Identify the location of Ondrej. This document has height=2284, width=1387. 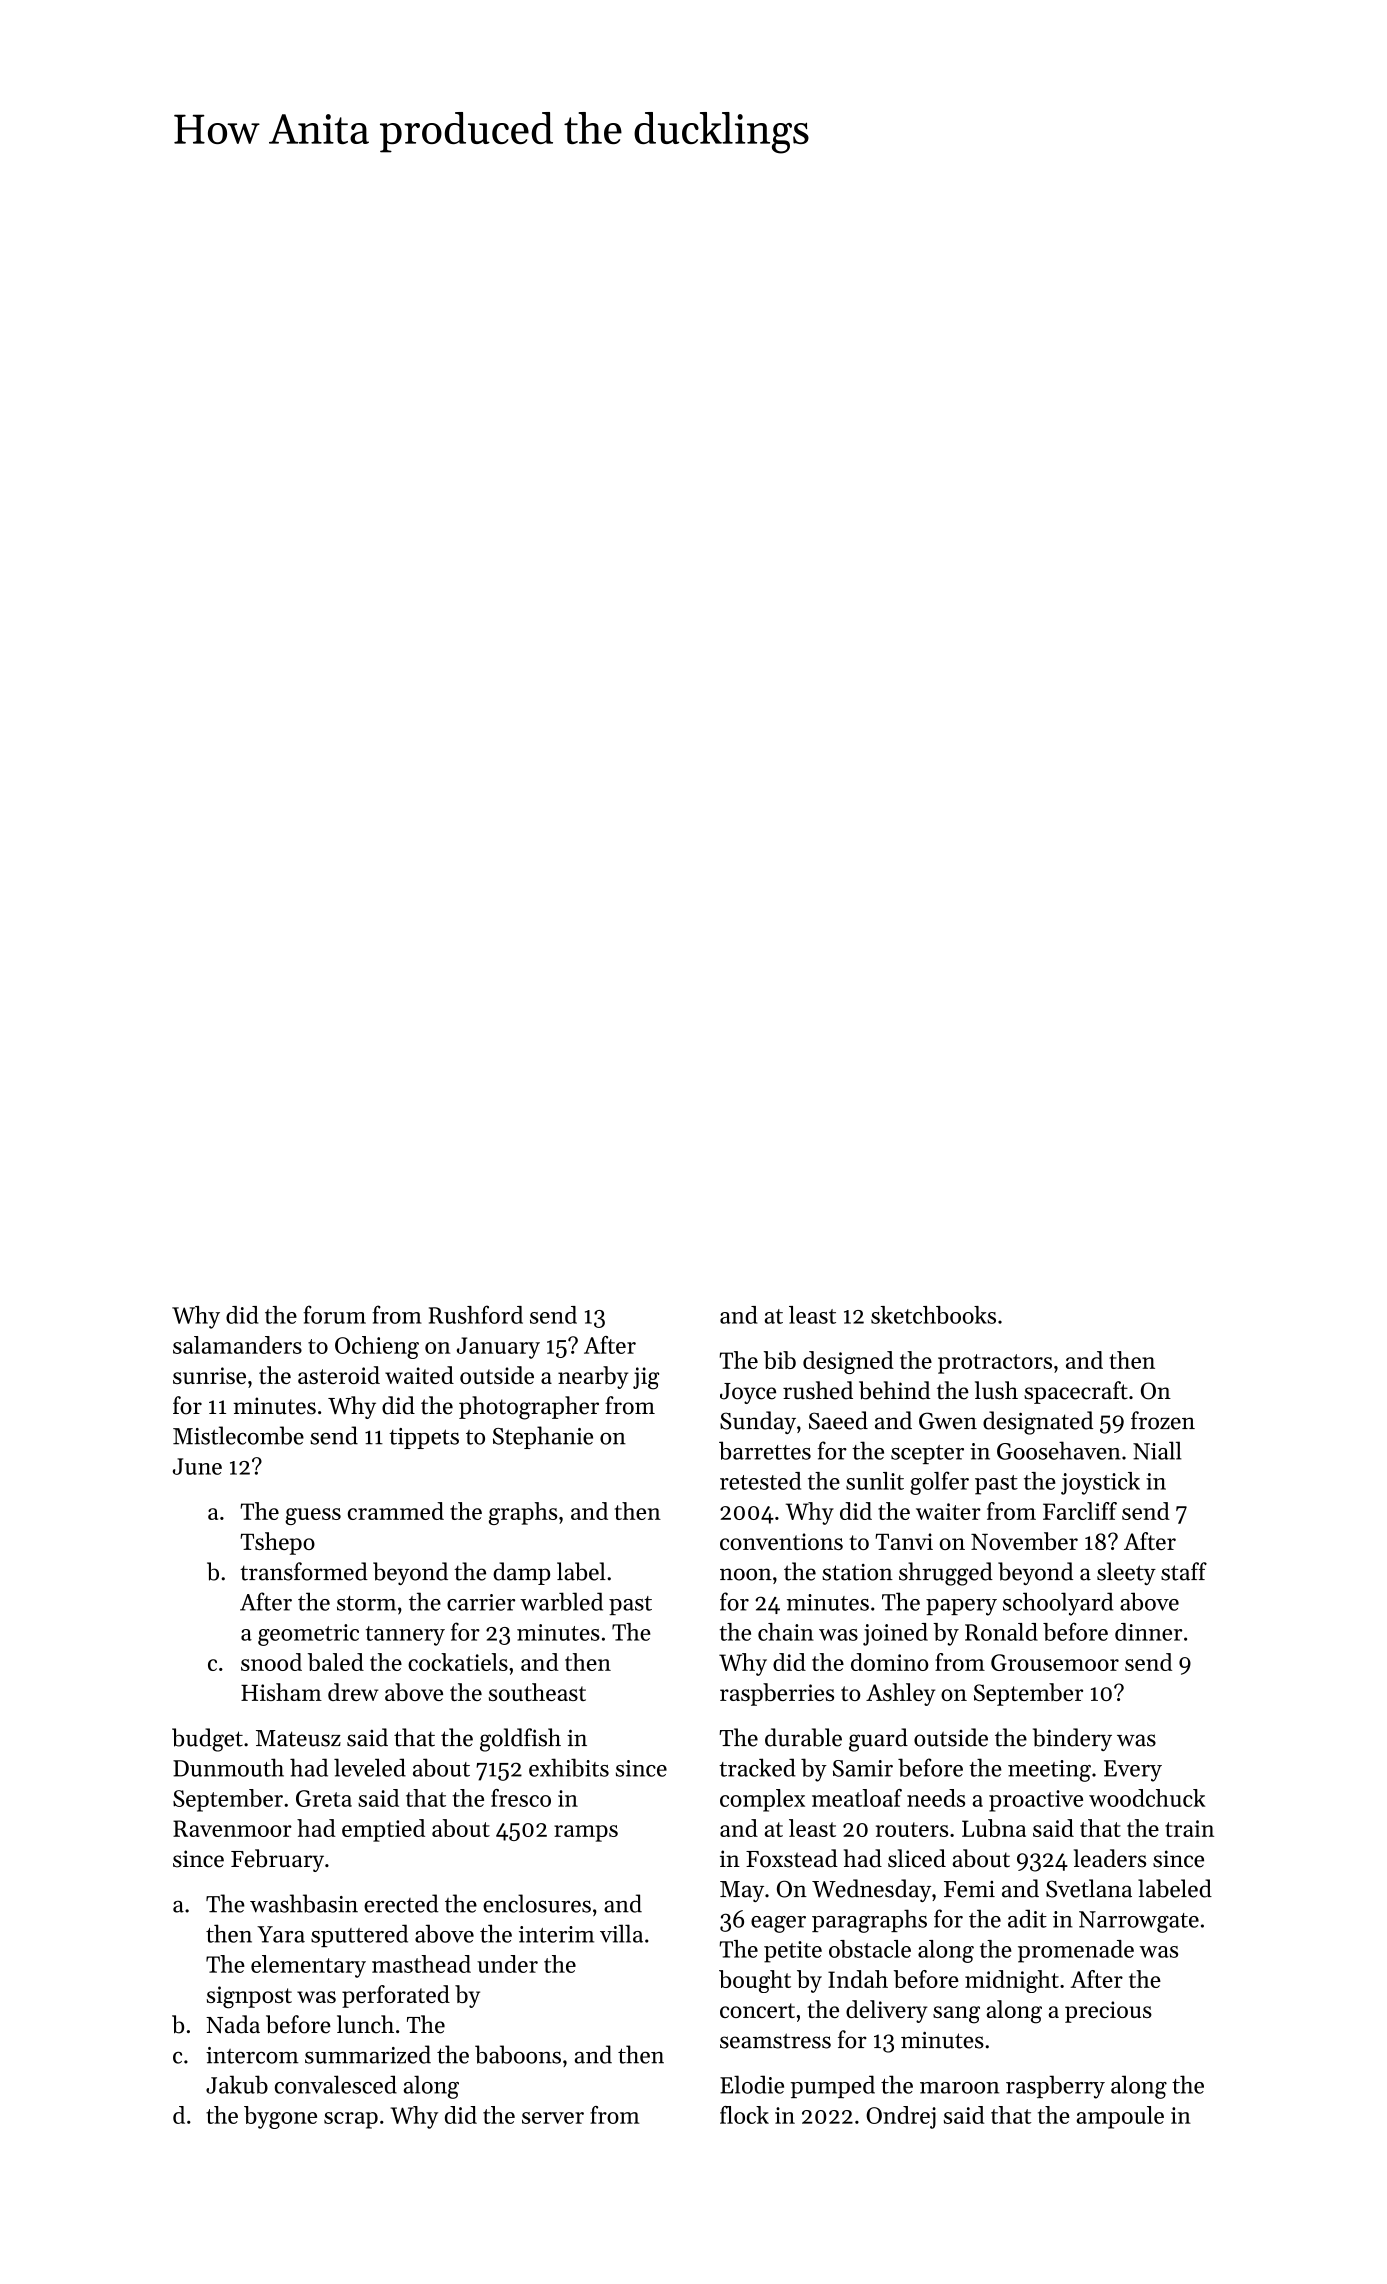
(901, 2117).
